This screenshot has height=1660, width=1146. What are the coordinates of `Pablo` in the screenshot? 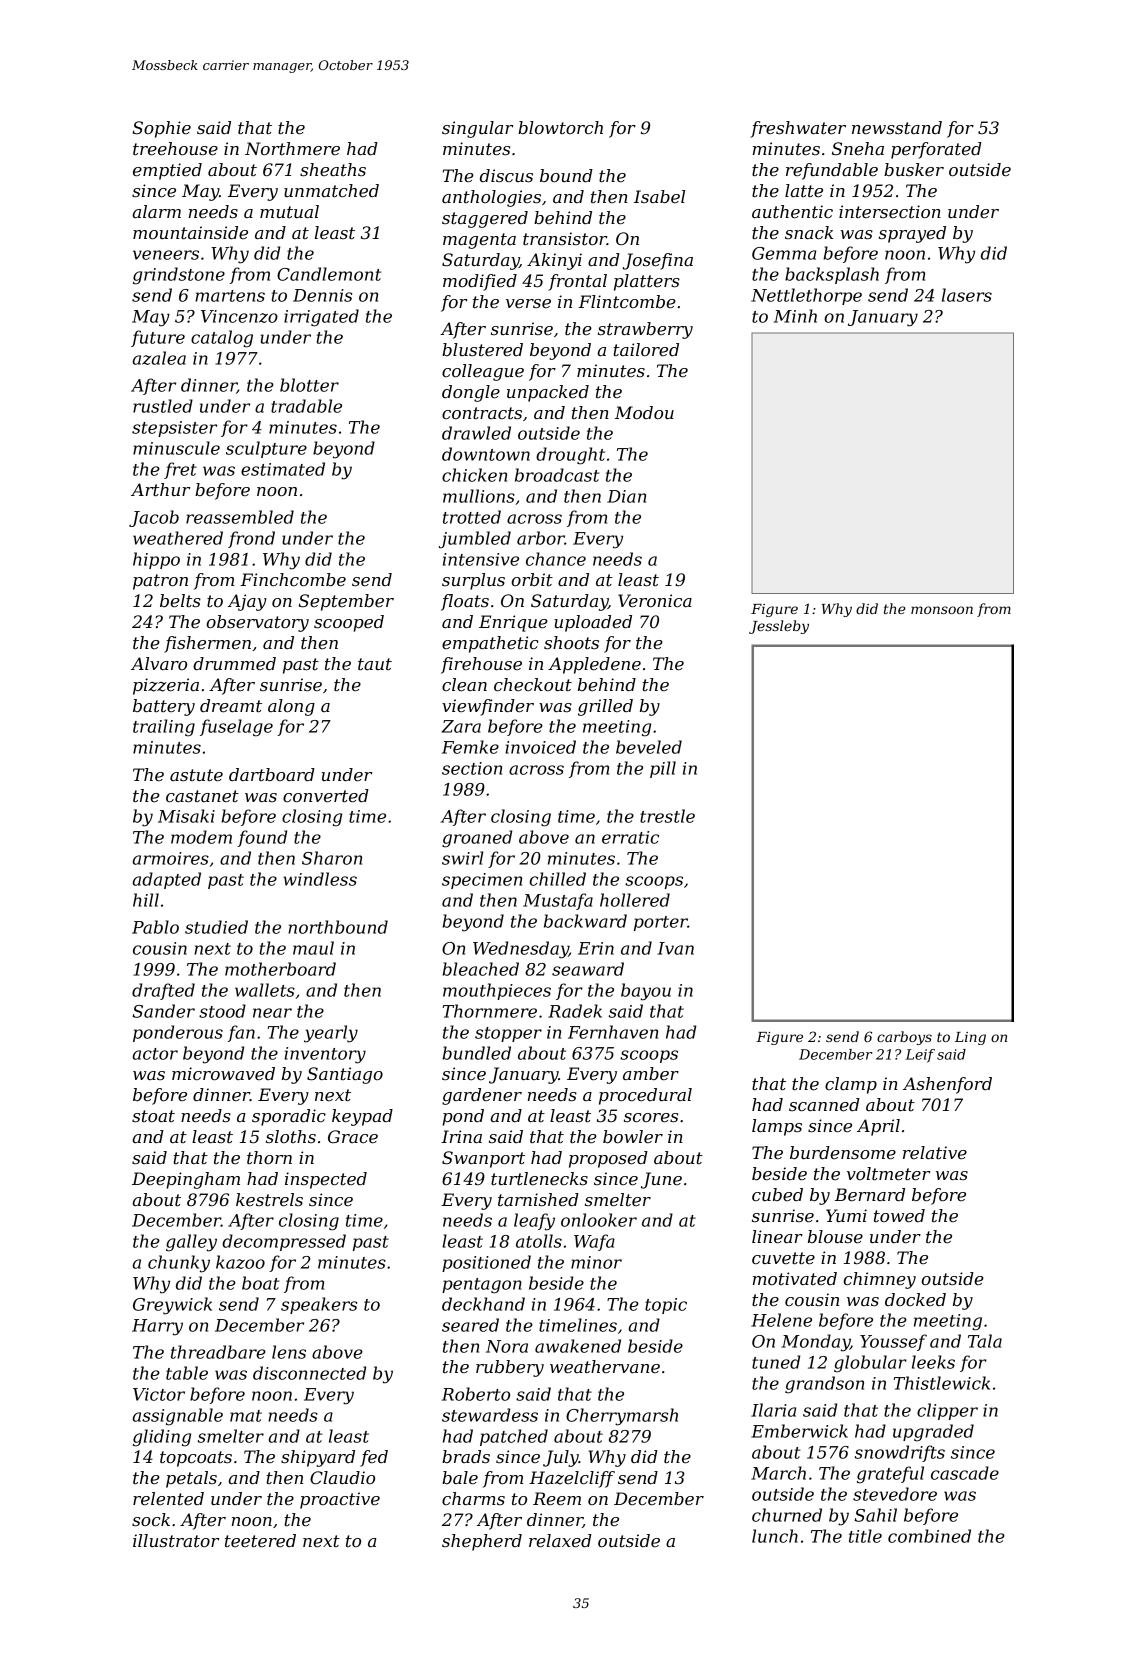 It's located at (155, 927).
